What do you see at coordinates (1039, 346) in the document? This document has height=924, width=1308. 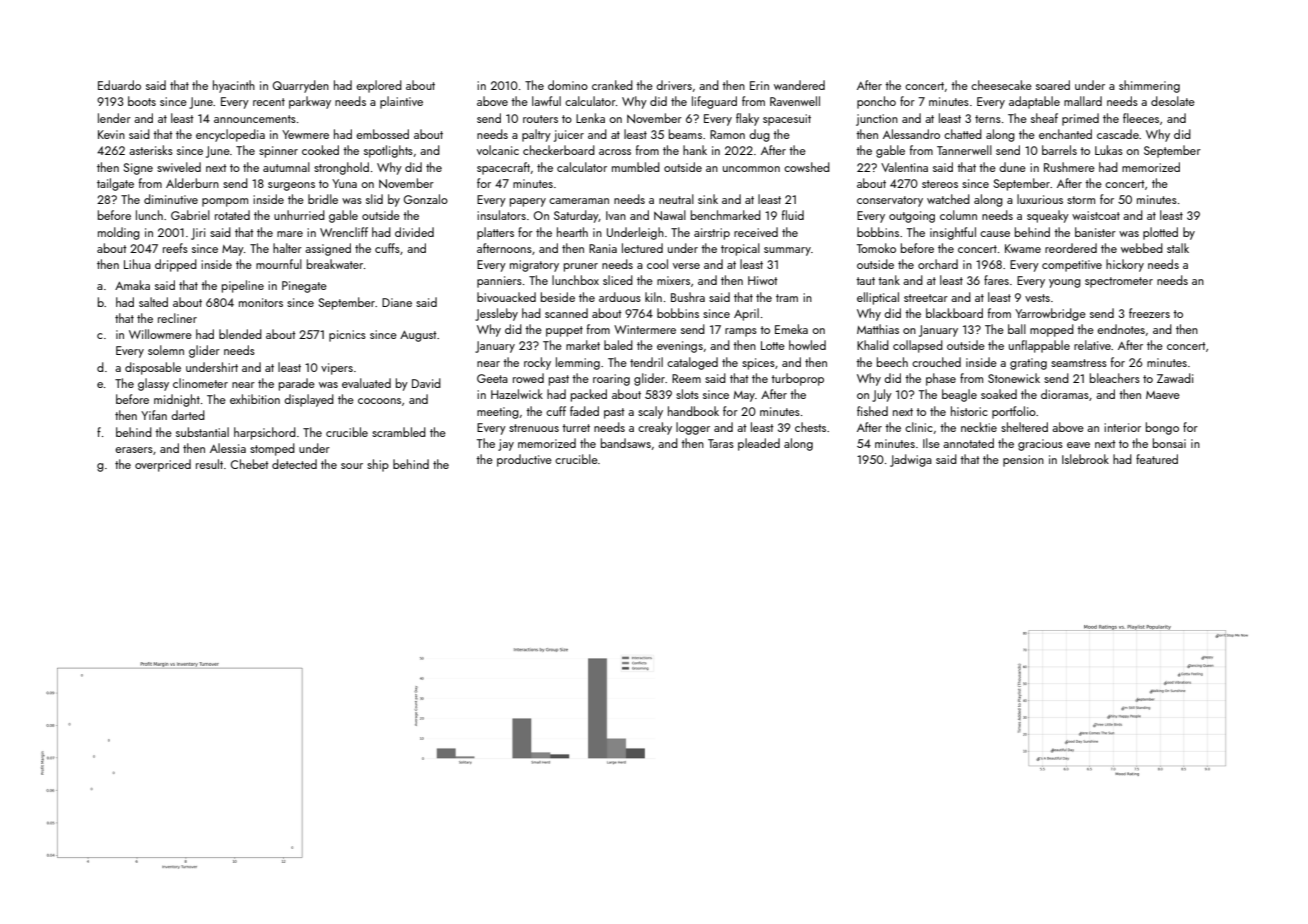 I see `unflappable` at bounding box center [1039, 346].
